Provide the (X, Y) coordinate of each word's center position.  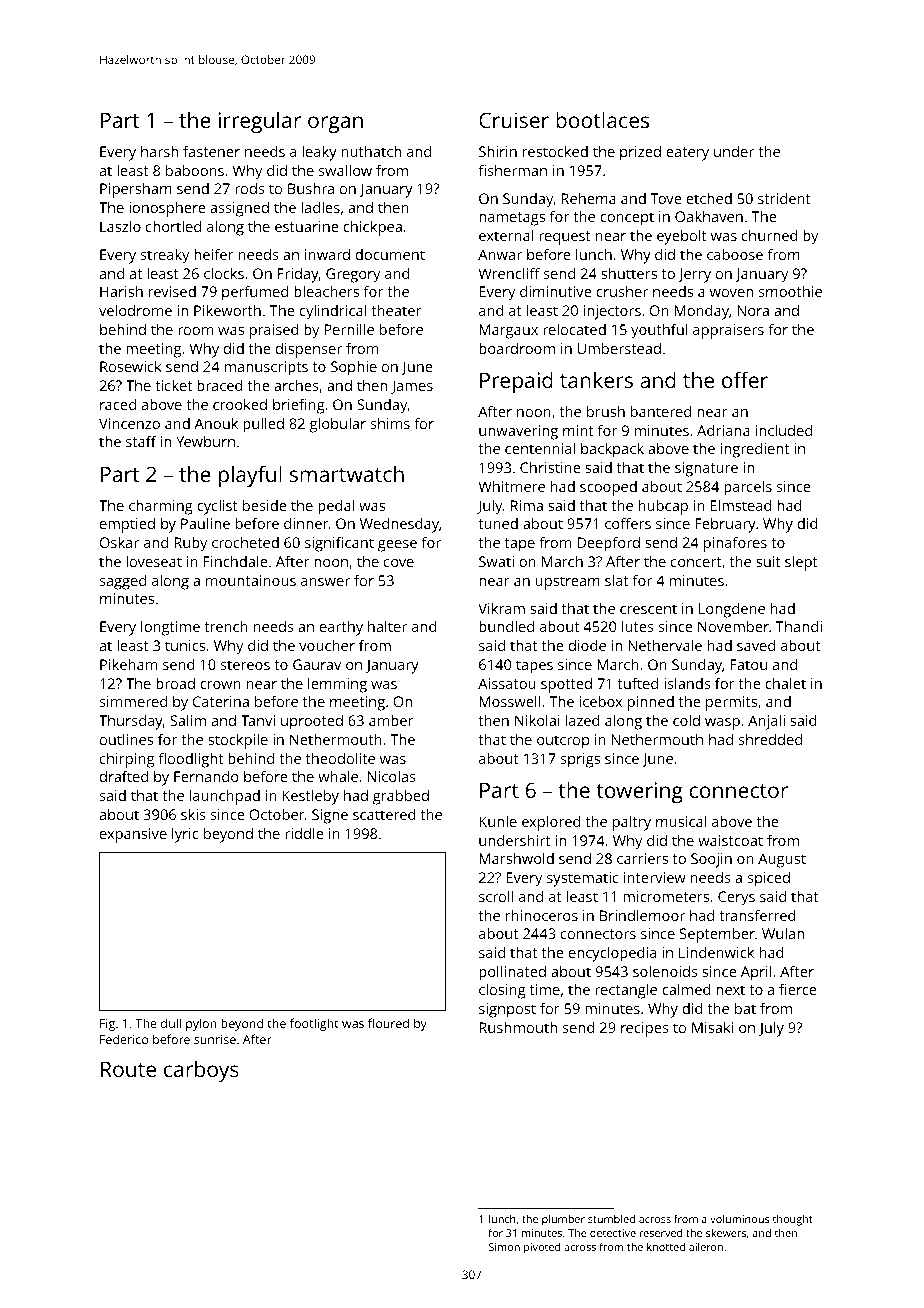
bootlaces (602, 120)
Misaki (712, 1027)
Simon (504, 1247)
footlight (314, 1024)
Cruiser (514, 120)
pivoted (542, 1248)
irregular (259, 122)
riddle (304, 833)
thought (793, 1220)
